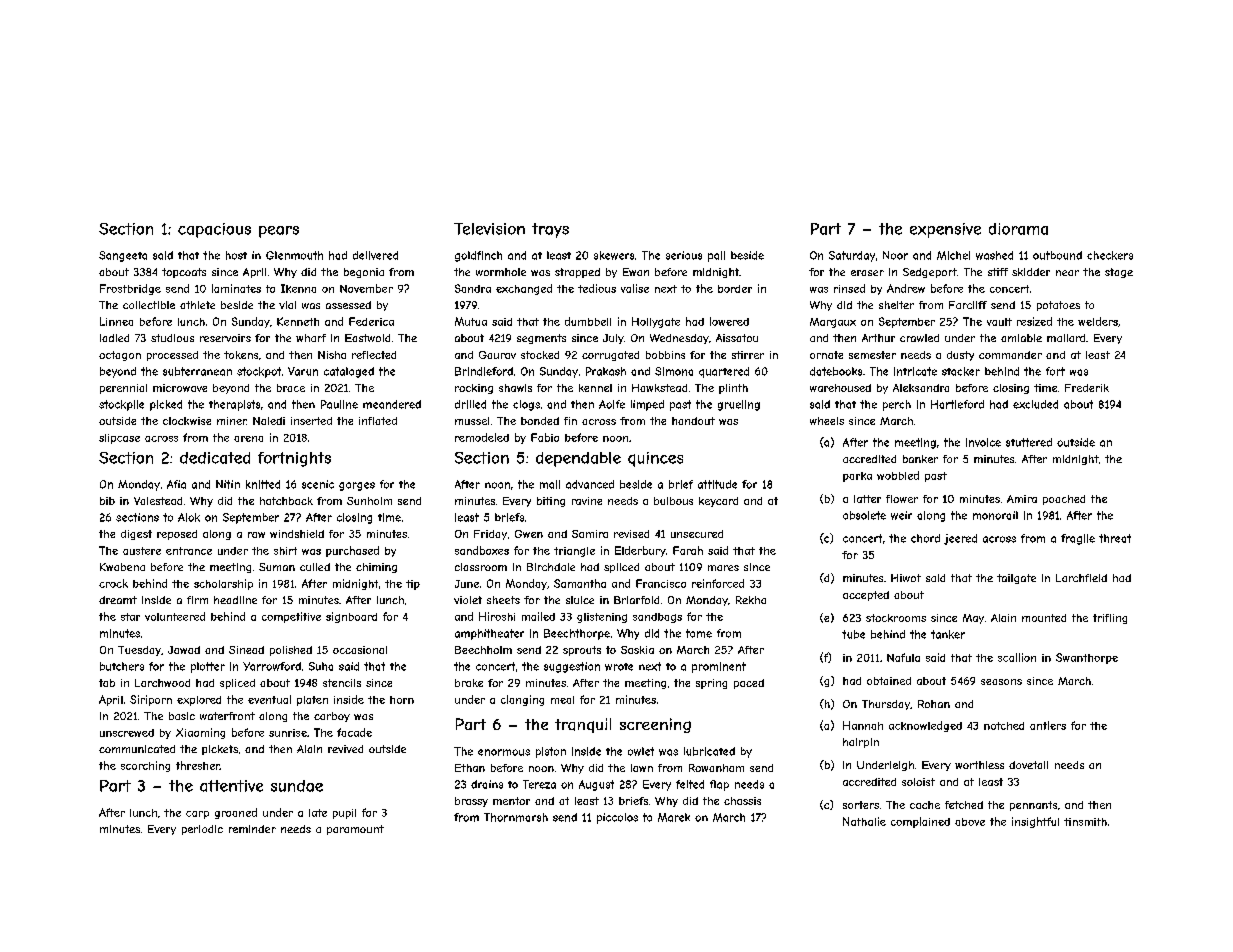  Describe the element at coordinates (906, 578) in the image. I see `Hiwot` at that location.
